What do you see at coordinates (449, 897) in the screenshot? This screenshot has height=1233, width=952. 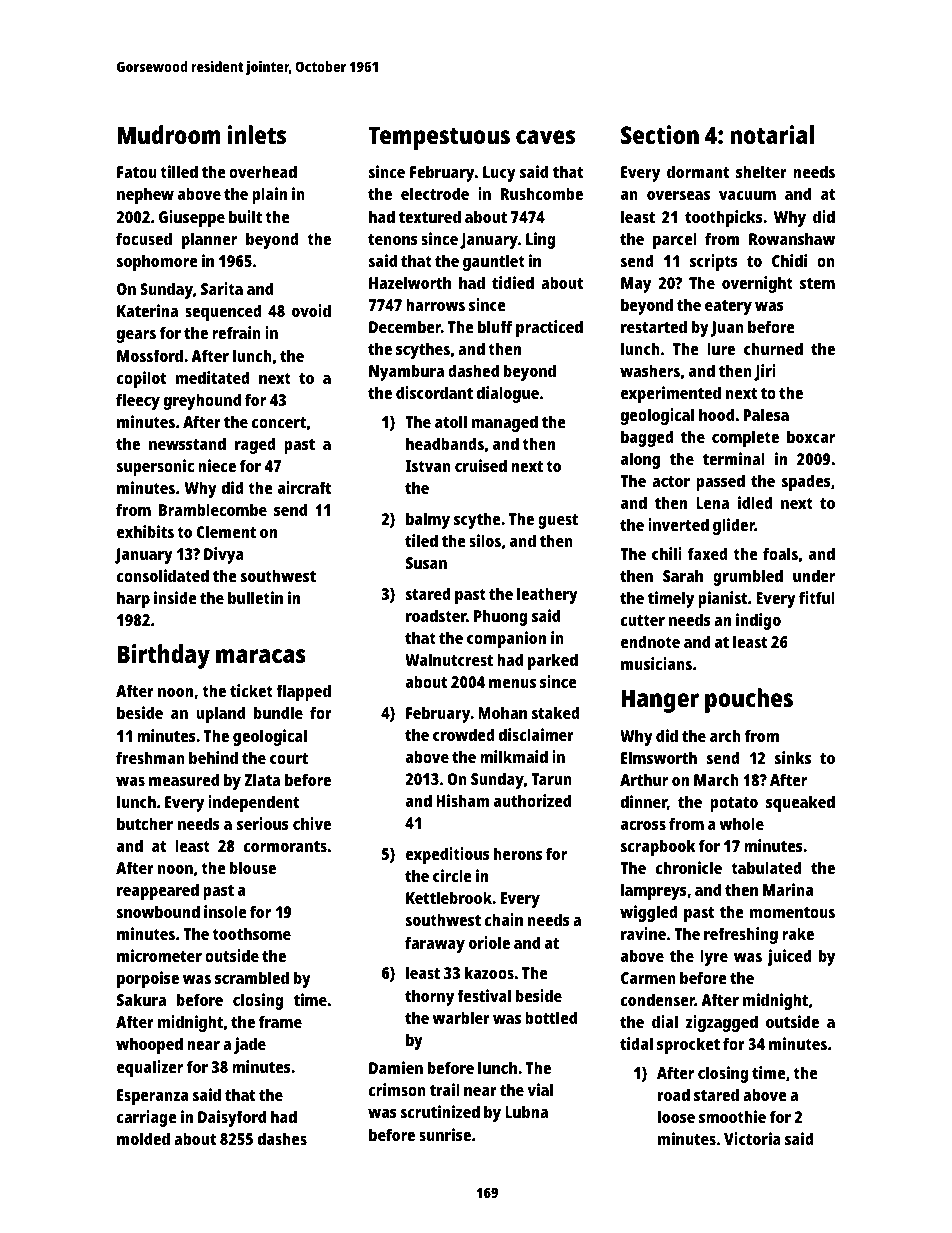 I see `Kettlebrook` at bounding box center [449, 897].
